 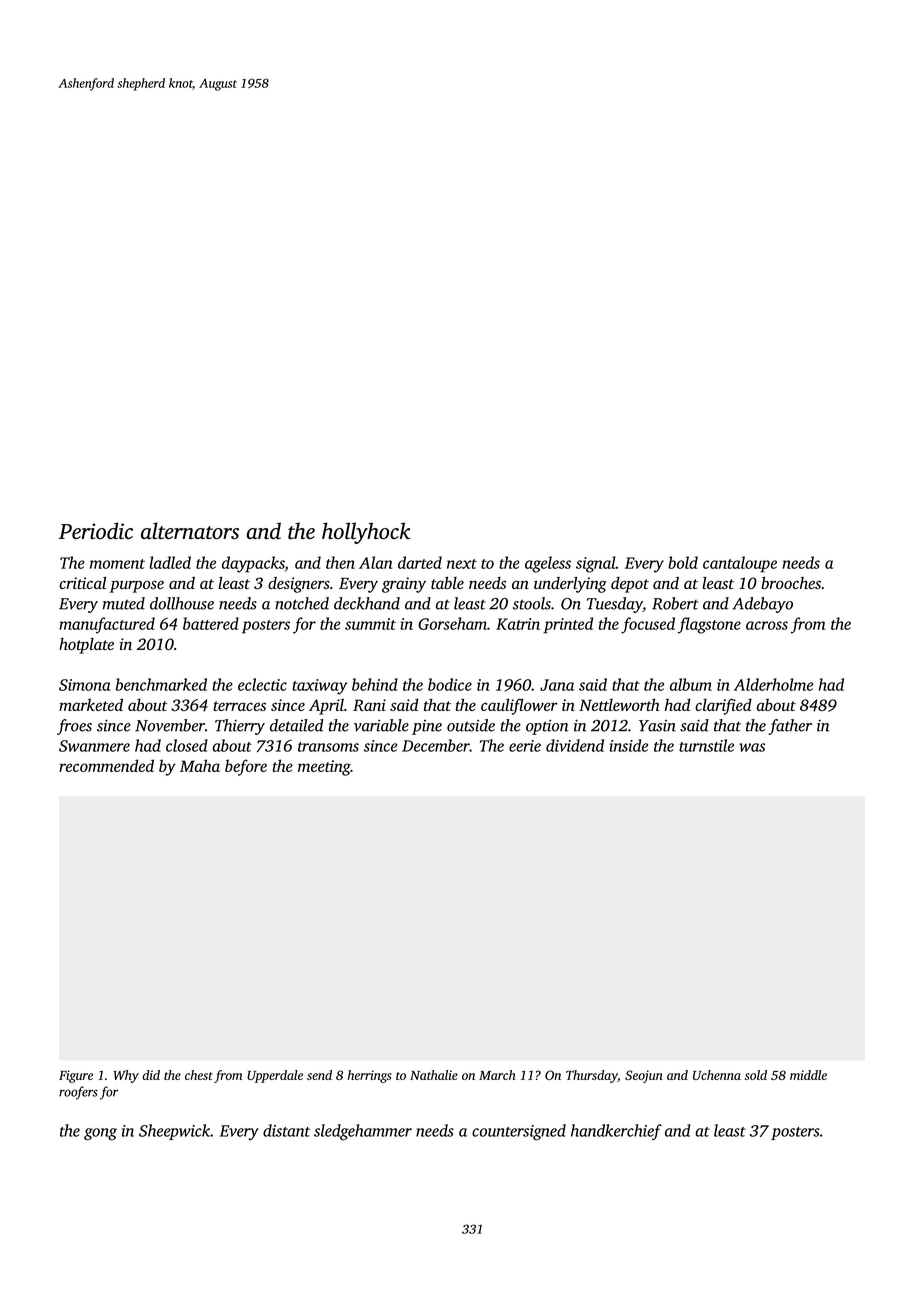 I want to click on recommended, so click(x=106, y=765).
